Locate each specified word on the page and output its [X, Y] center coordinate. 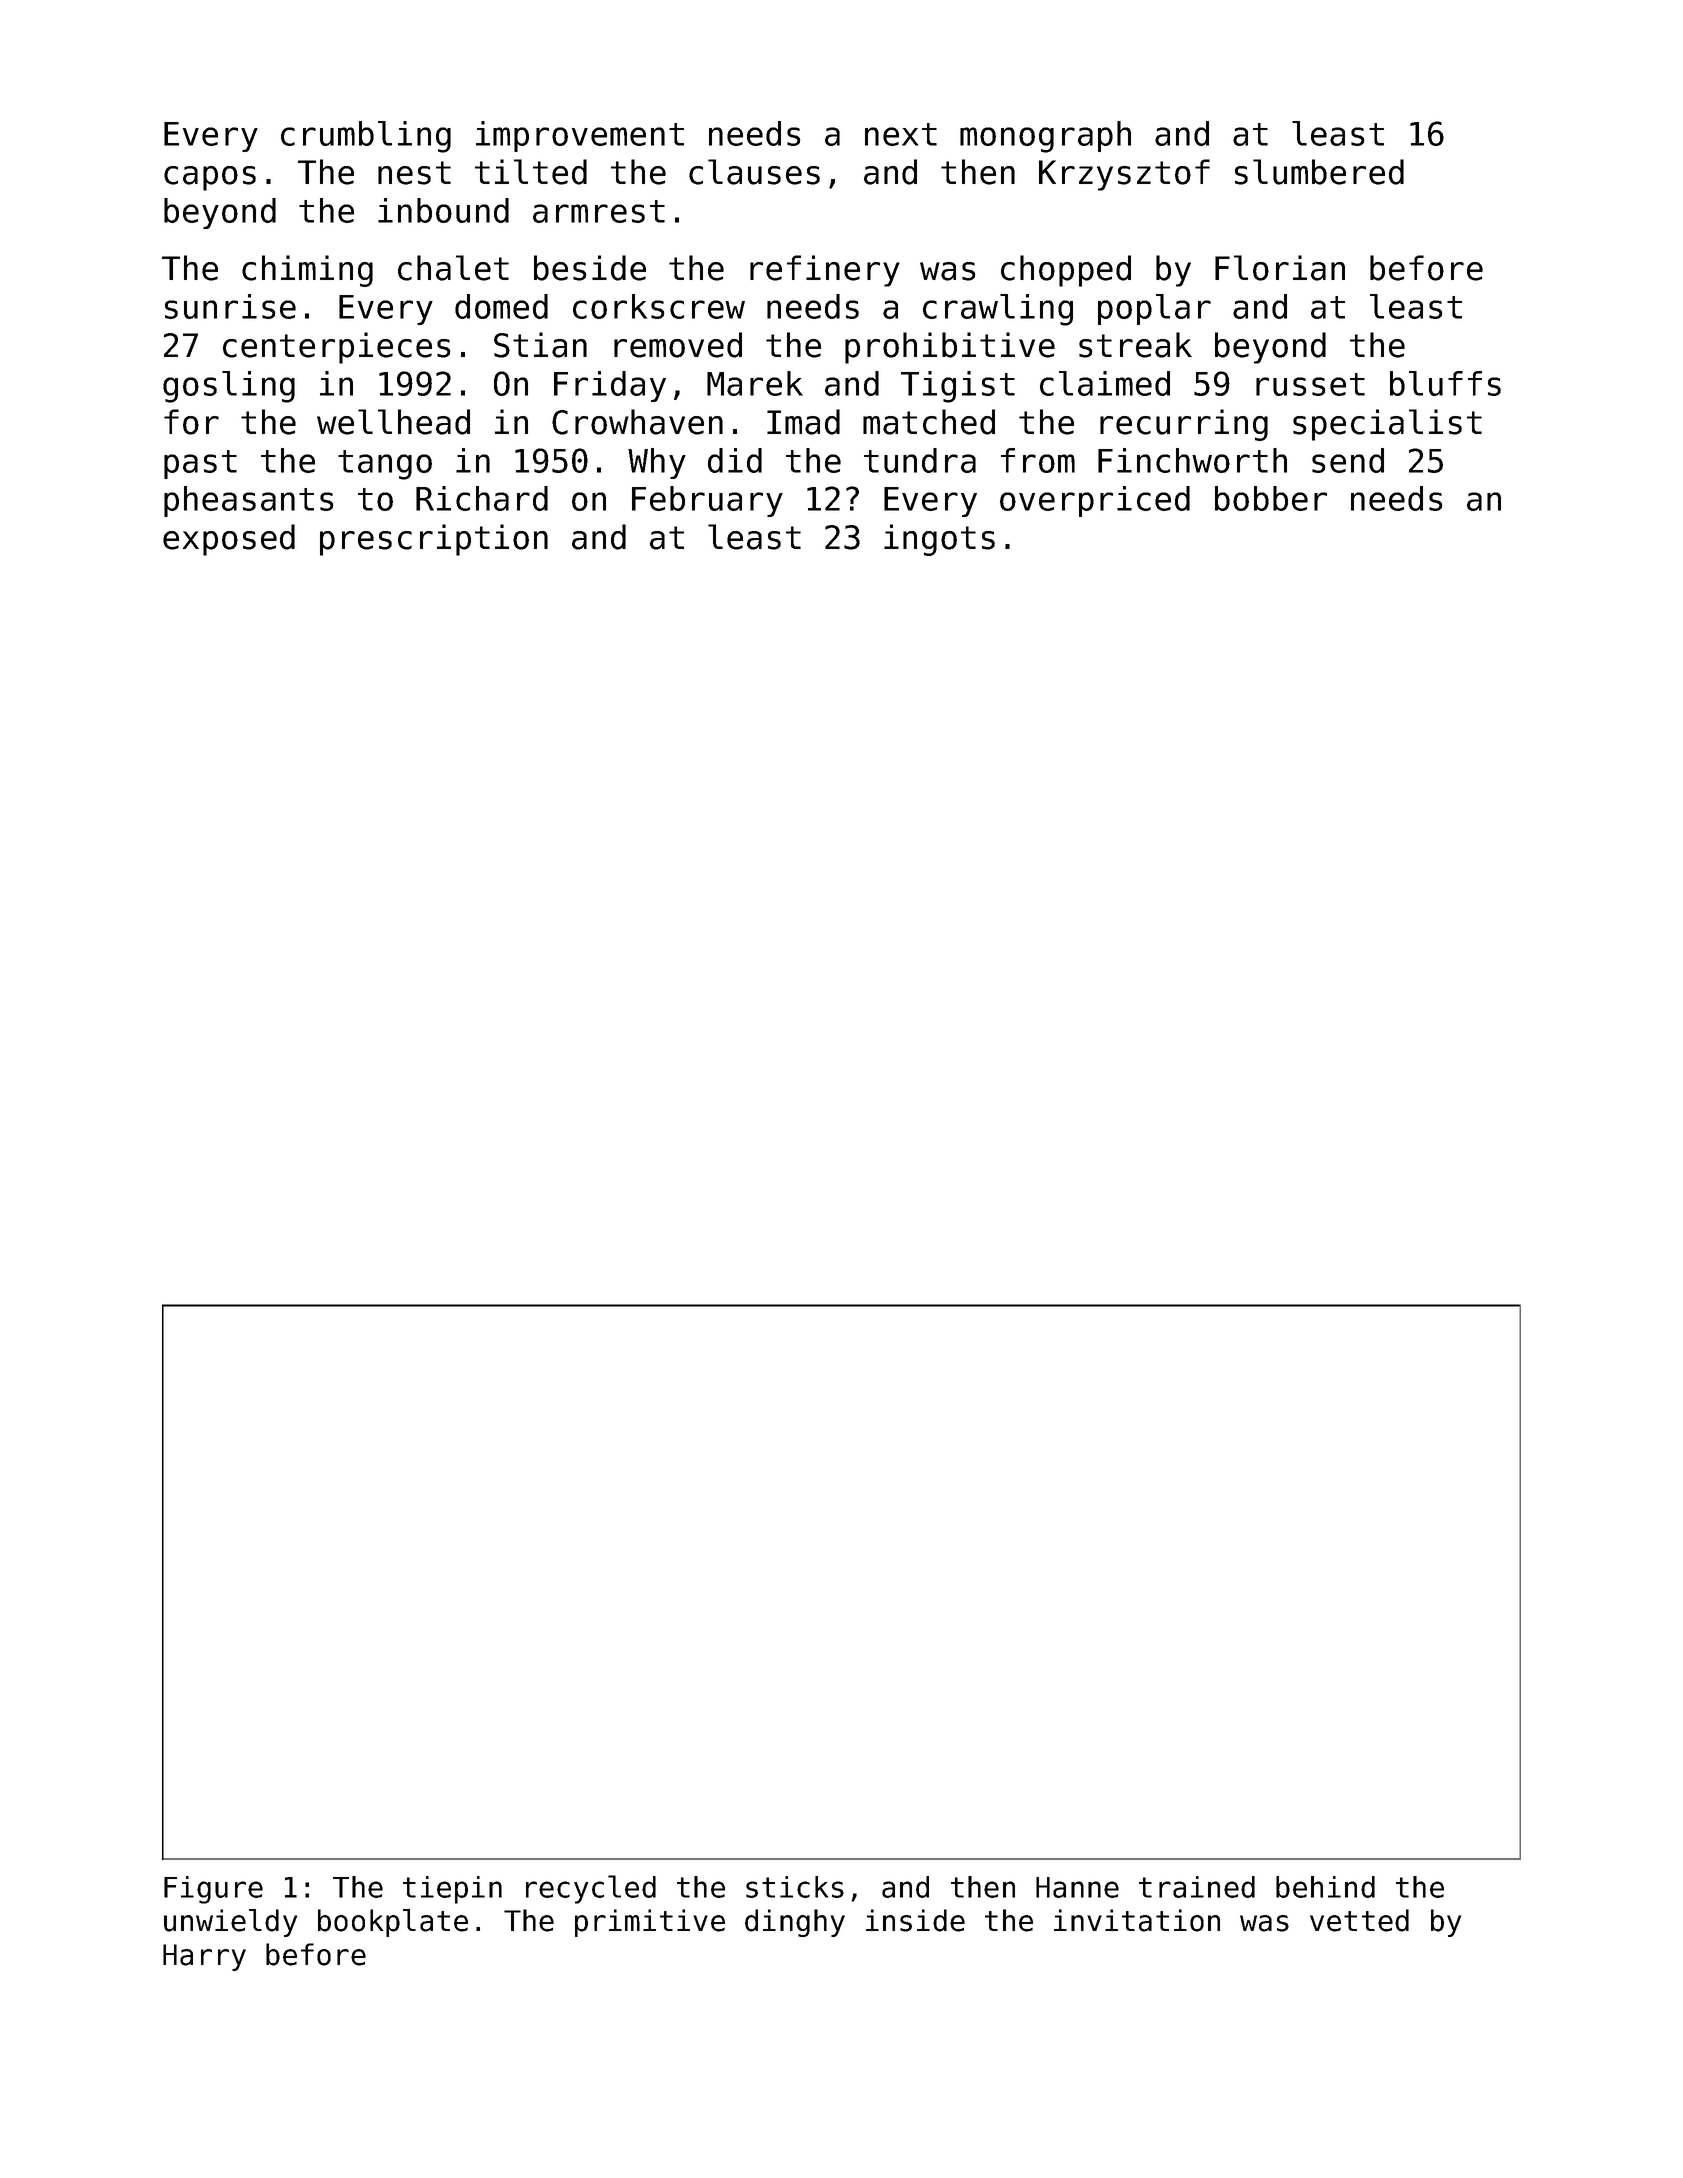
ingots [939, 540]
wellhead [393, 422]
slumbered [1319, 172]
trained [1197, 1887]
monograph [1045, 137]
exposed [229, 540]
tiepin [452, 1890]
